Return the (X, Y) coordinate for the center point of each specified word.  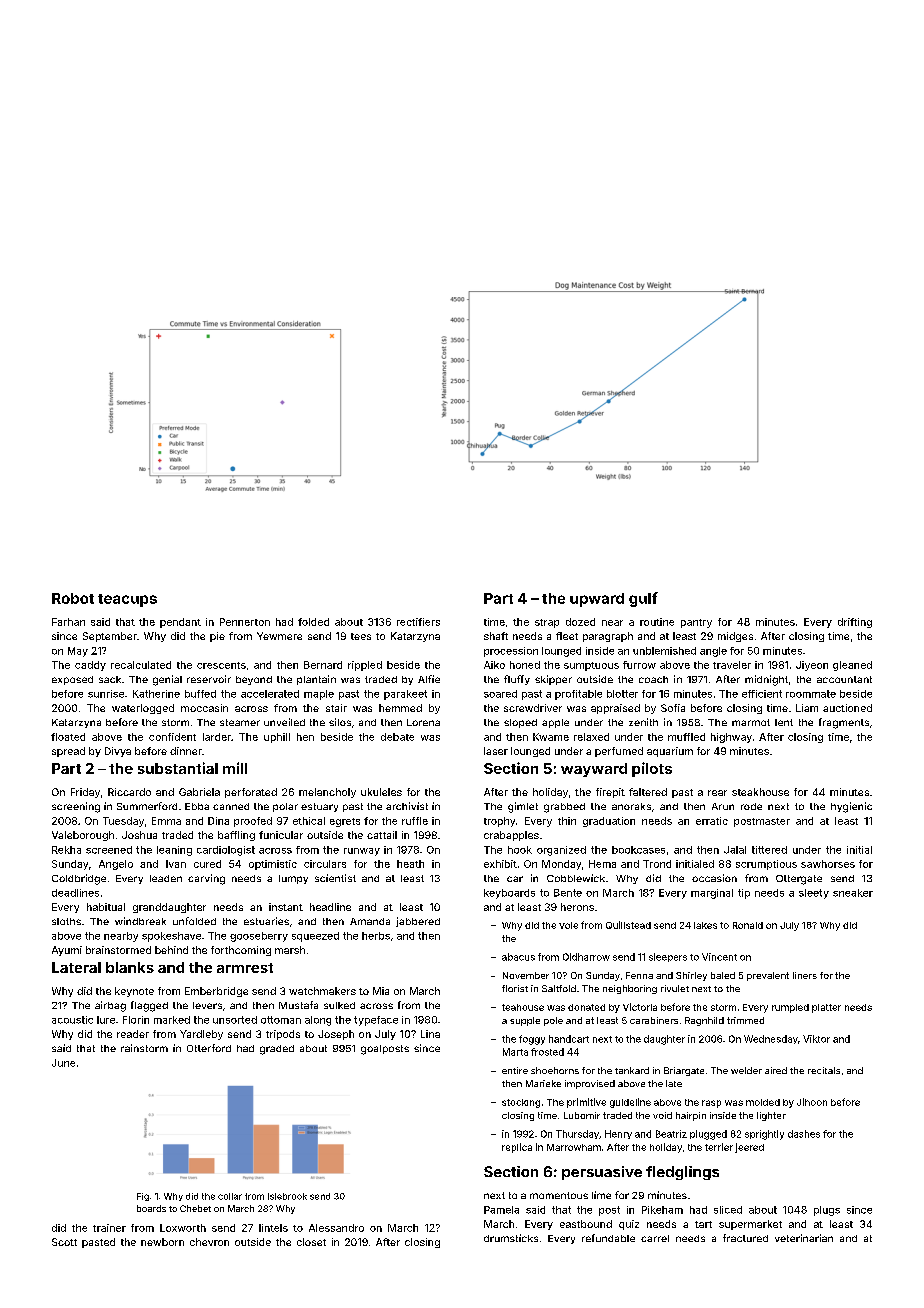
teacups (127, 600)
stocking (521, 1103)
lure (106, 1020)
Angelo (116, 865)
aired (776, 1070)
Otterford (209, 1048)
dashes (804, 1134)
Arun (723, 806)
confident (172, 737)
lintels (273, 1228)
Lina (430, 1034)
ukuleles (381, 792)
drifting (855, 623)
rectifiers (418, 622)
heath (410, 864)
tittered (769, 850)
